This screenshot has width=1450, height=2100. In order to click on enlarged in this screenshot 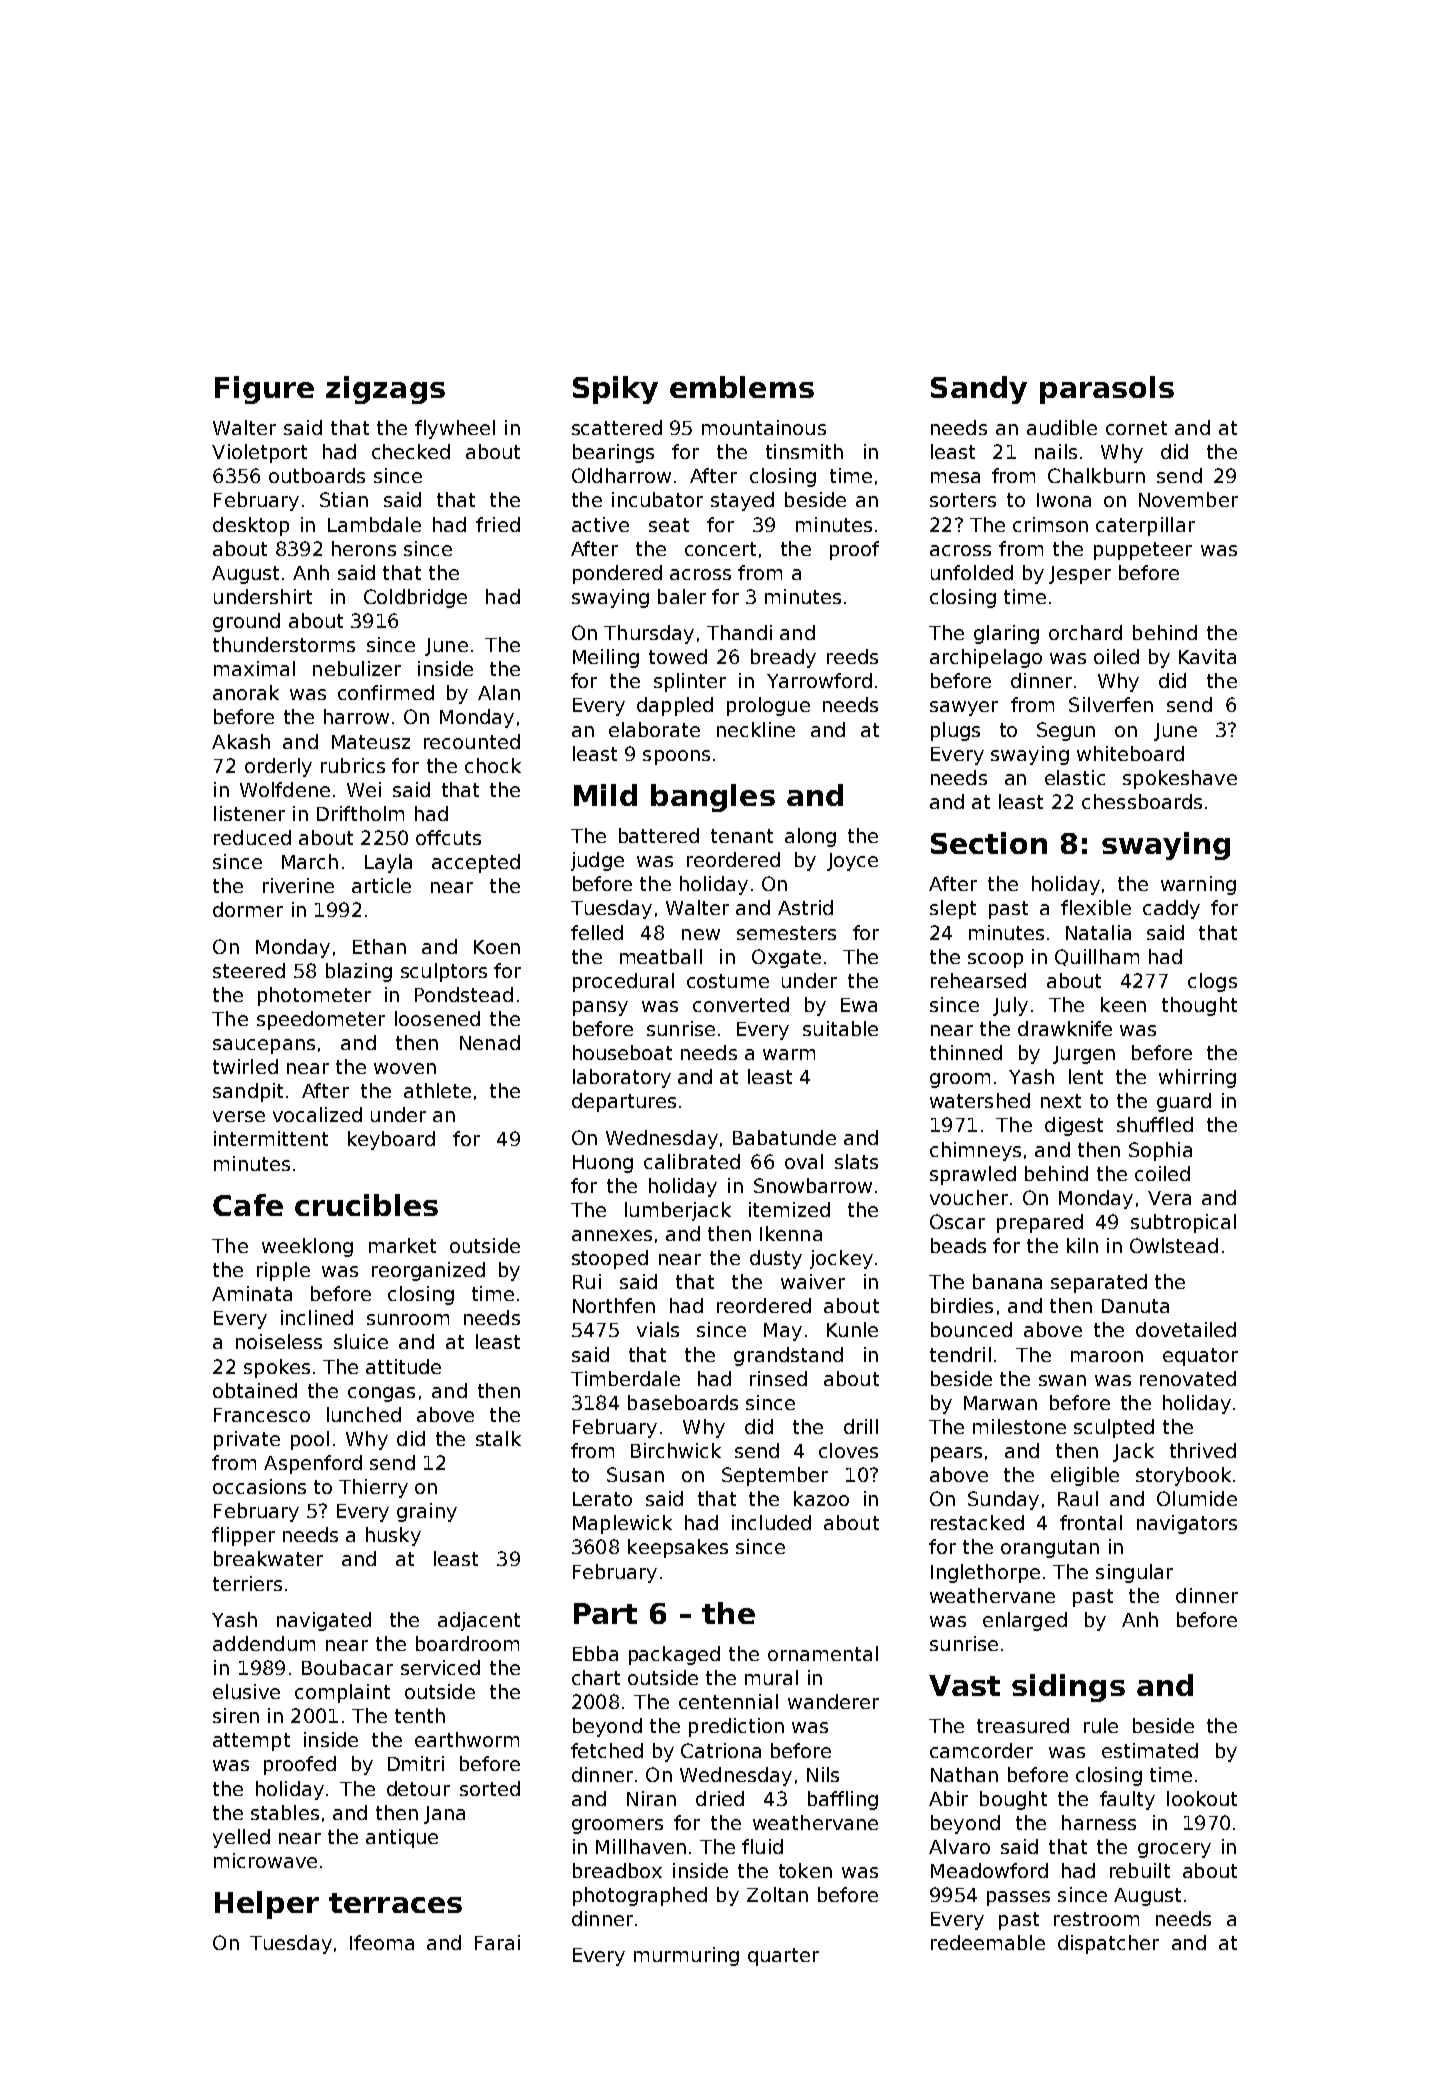, I will do `click(1025, 1621)`.
